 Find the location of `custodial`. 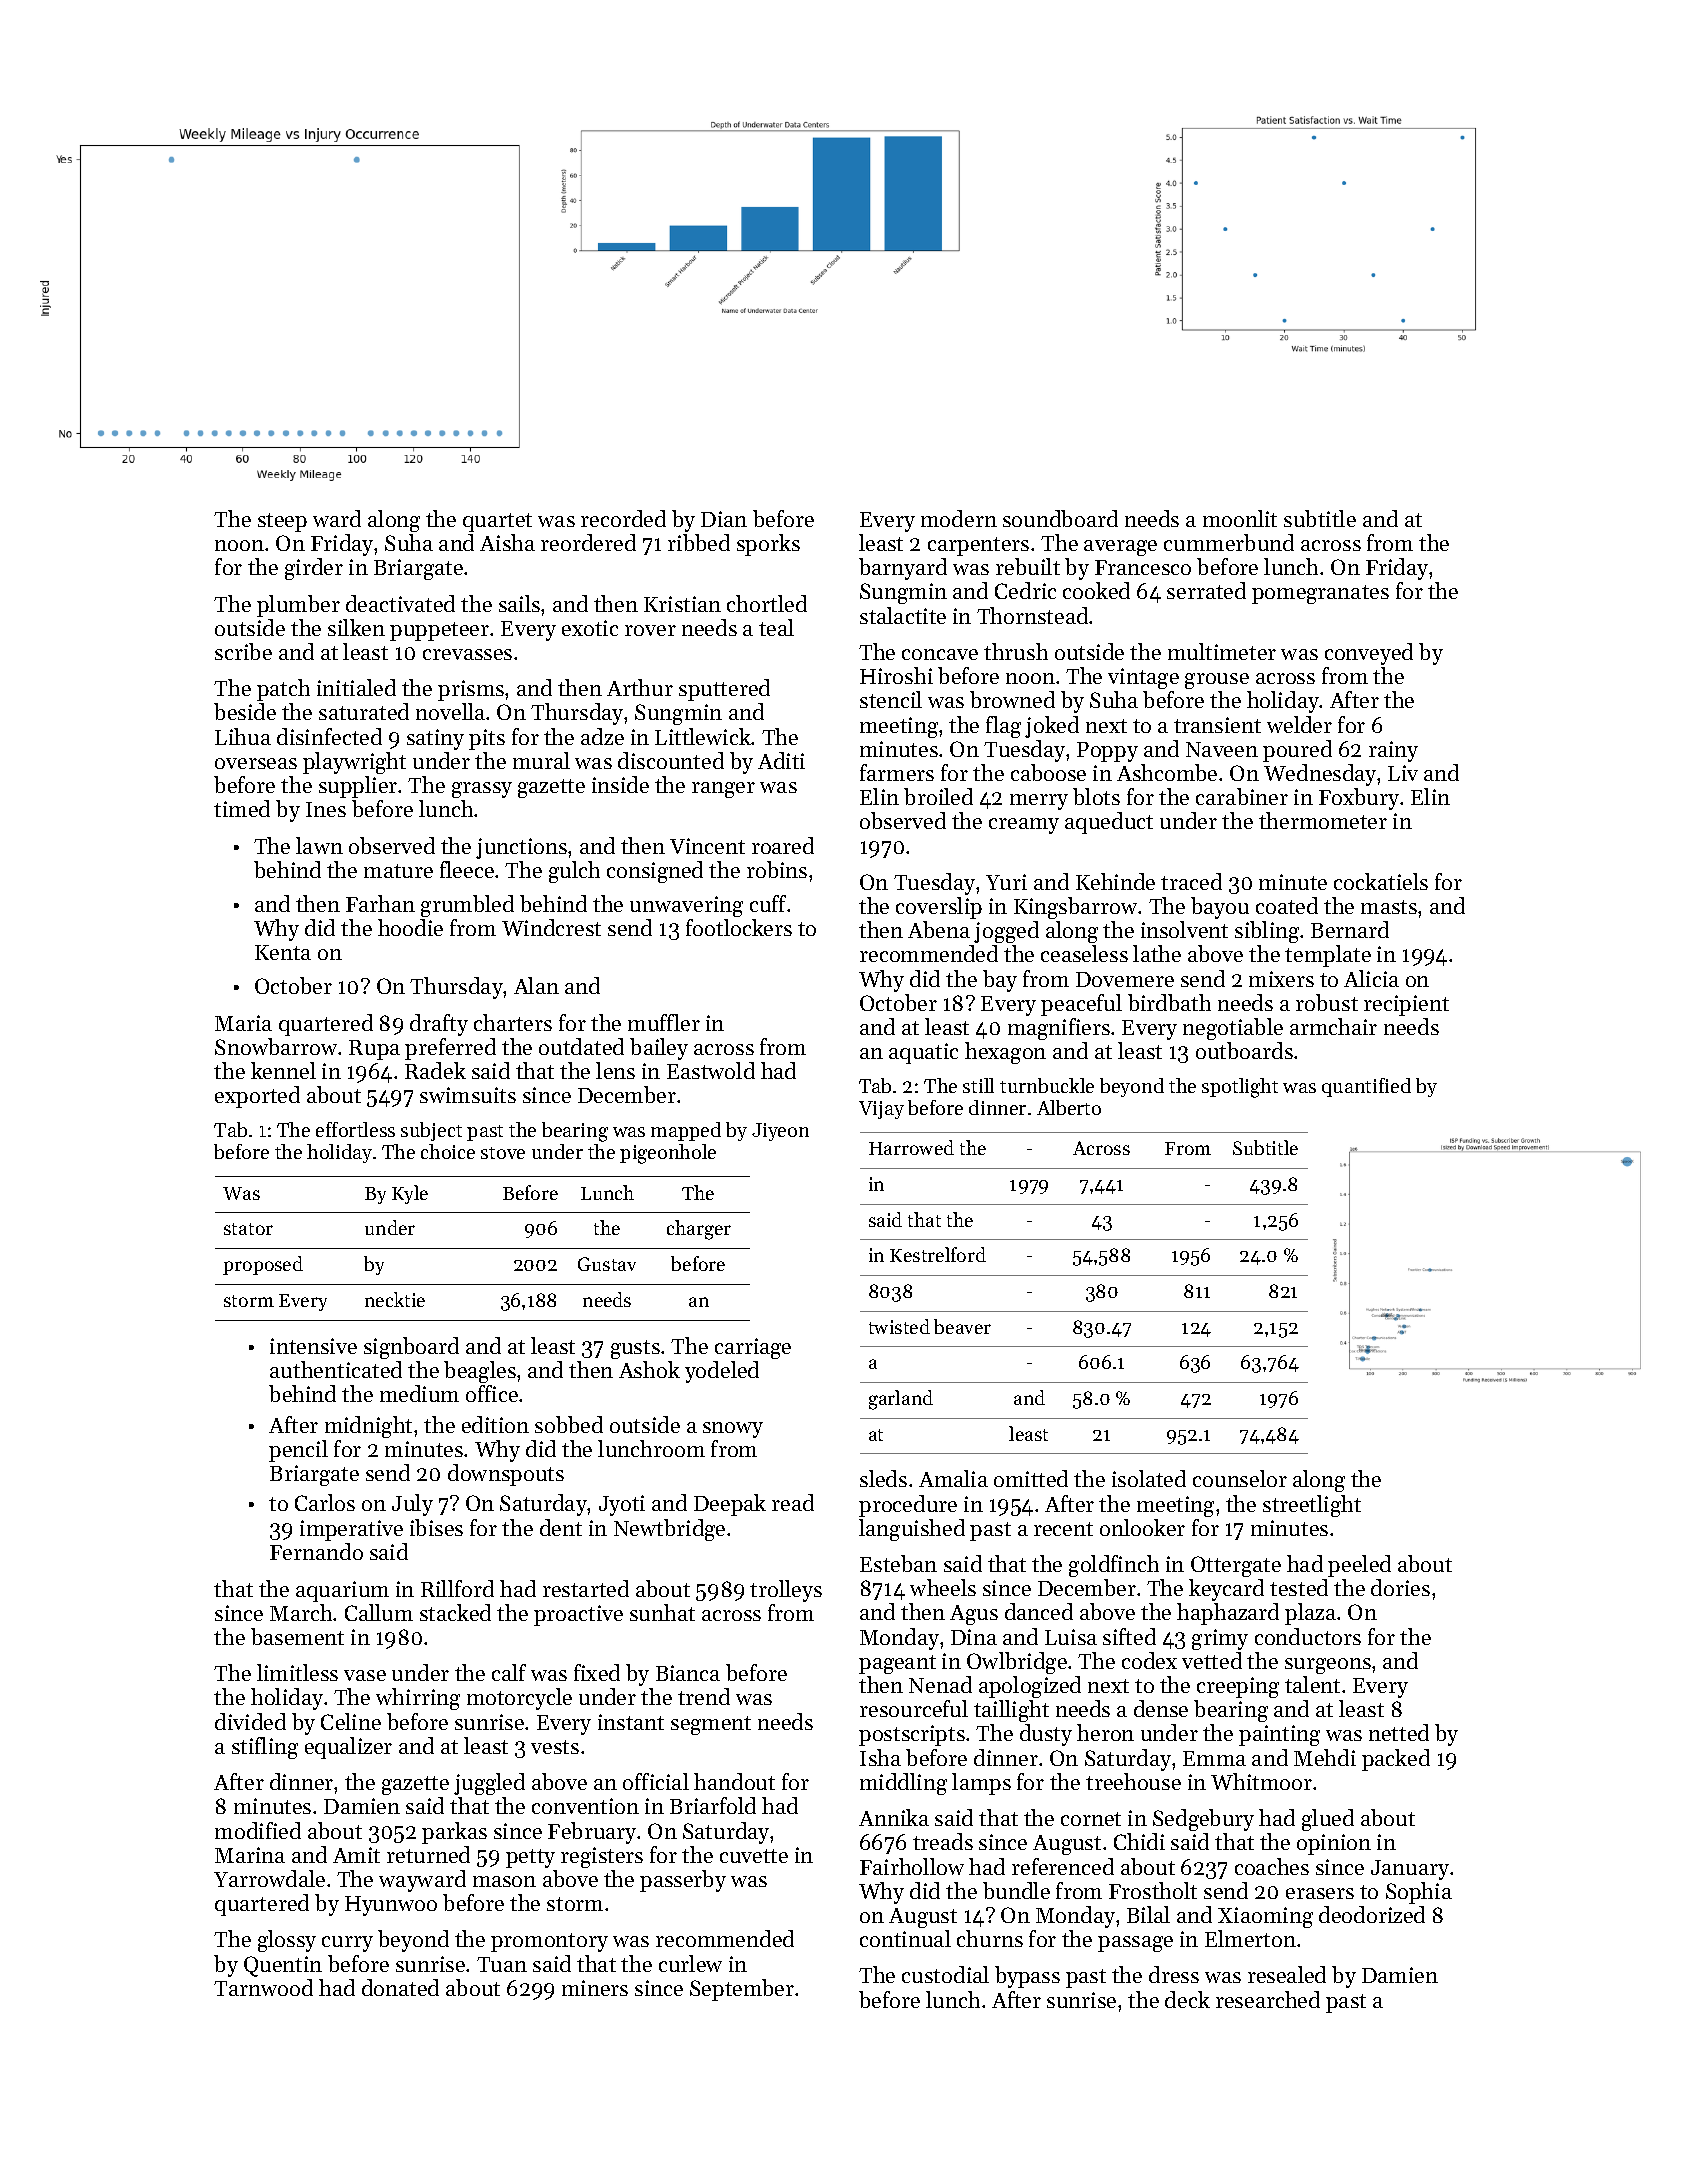

custodial is located at coordinates (945, 1974).
